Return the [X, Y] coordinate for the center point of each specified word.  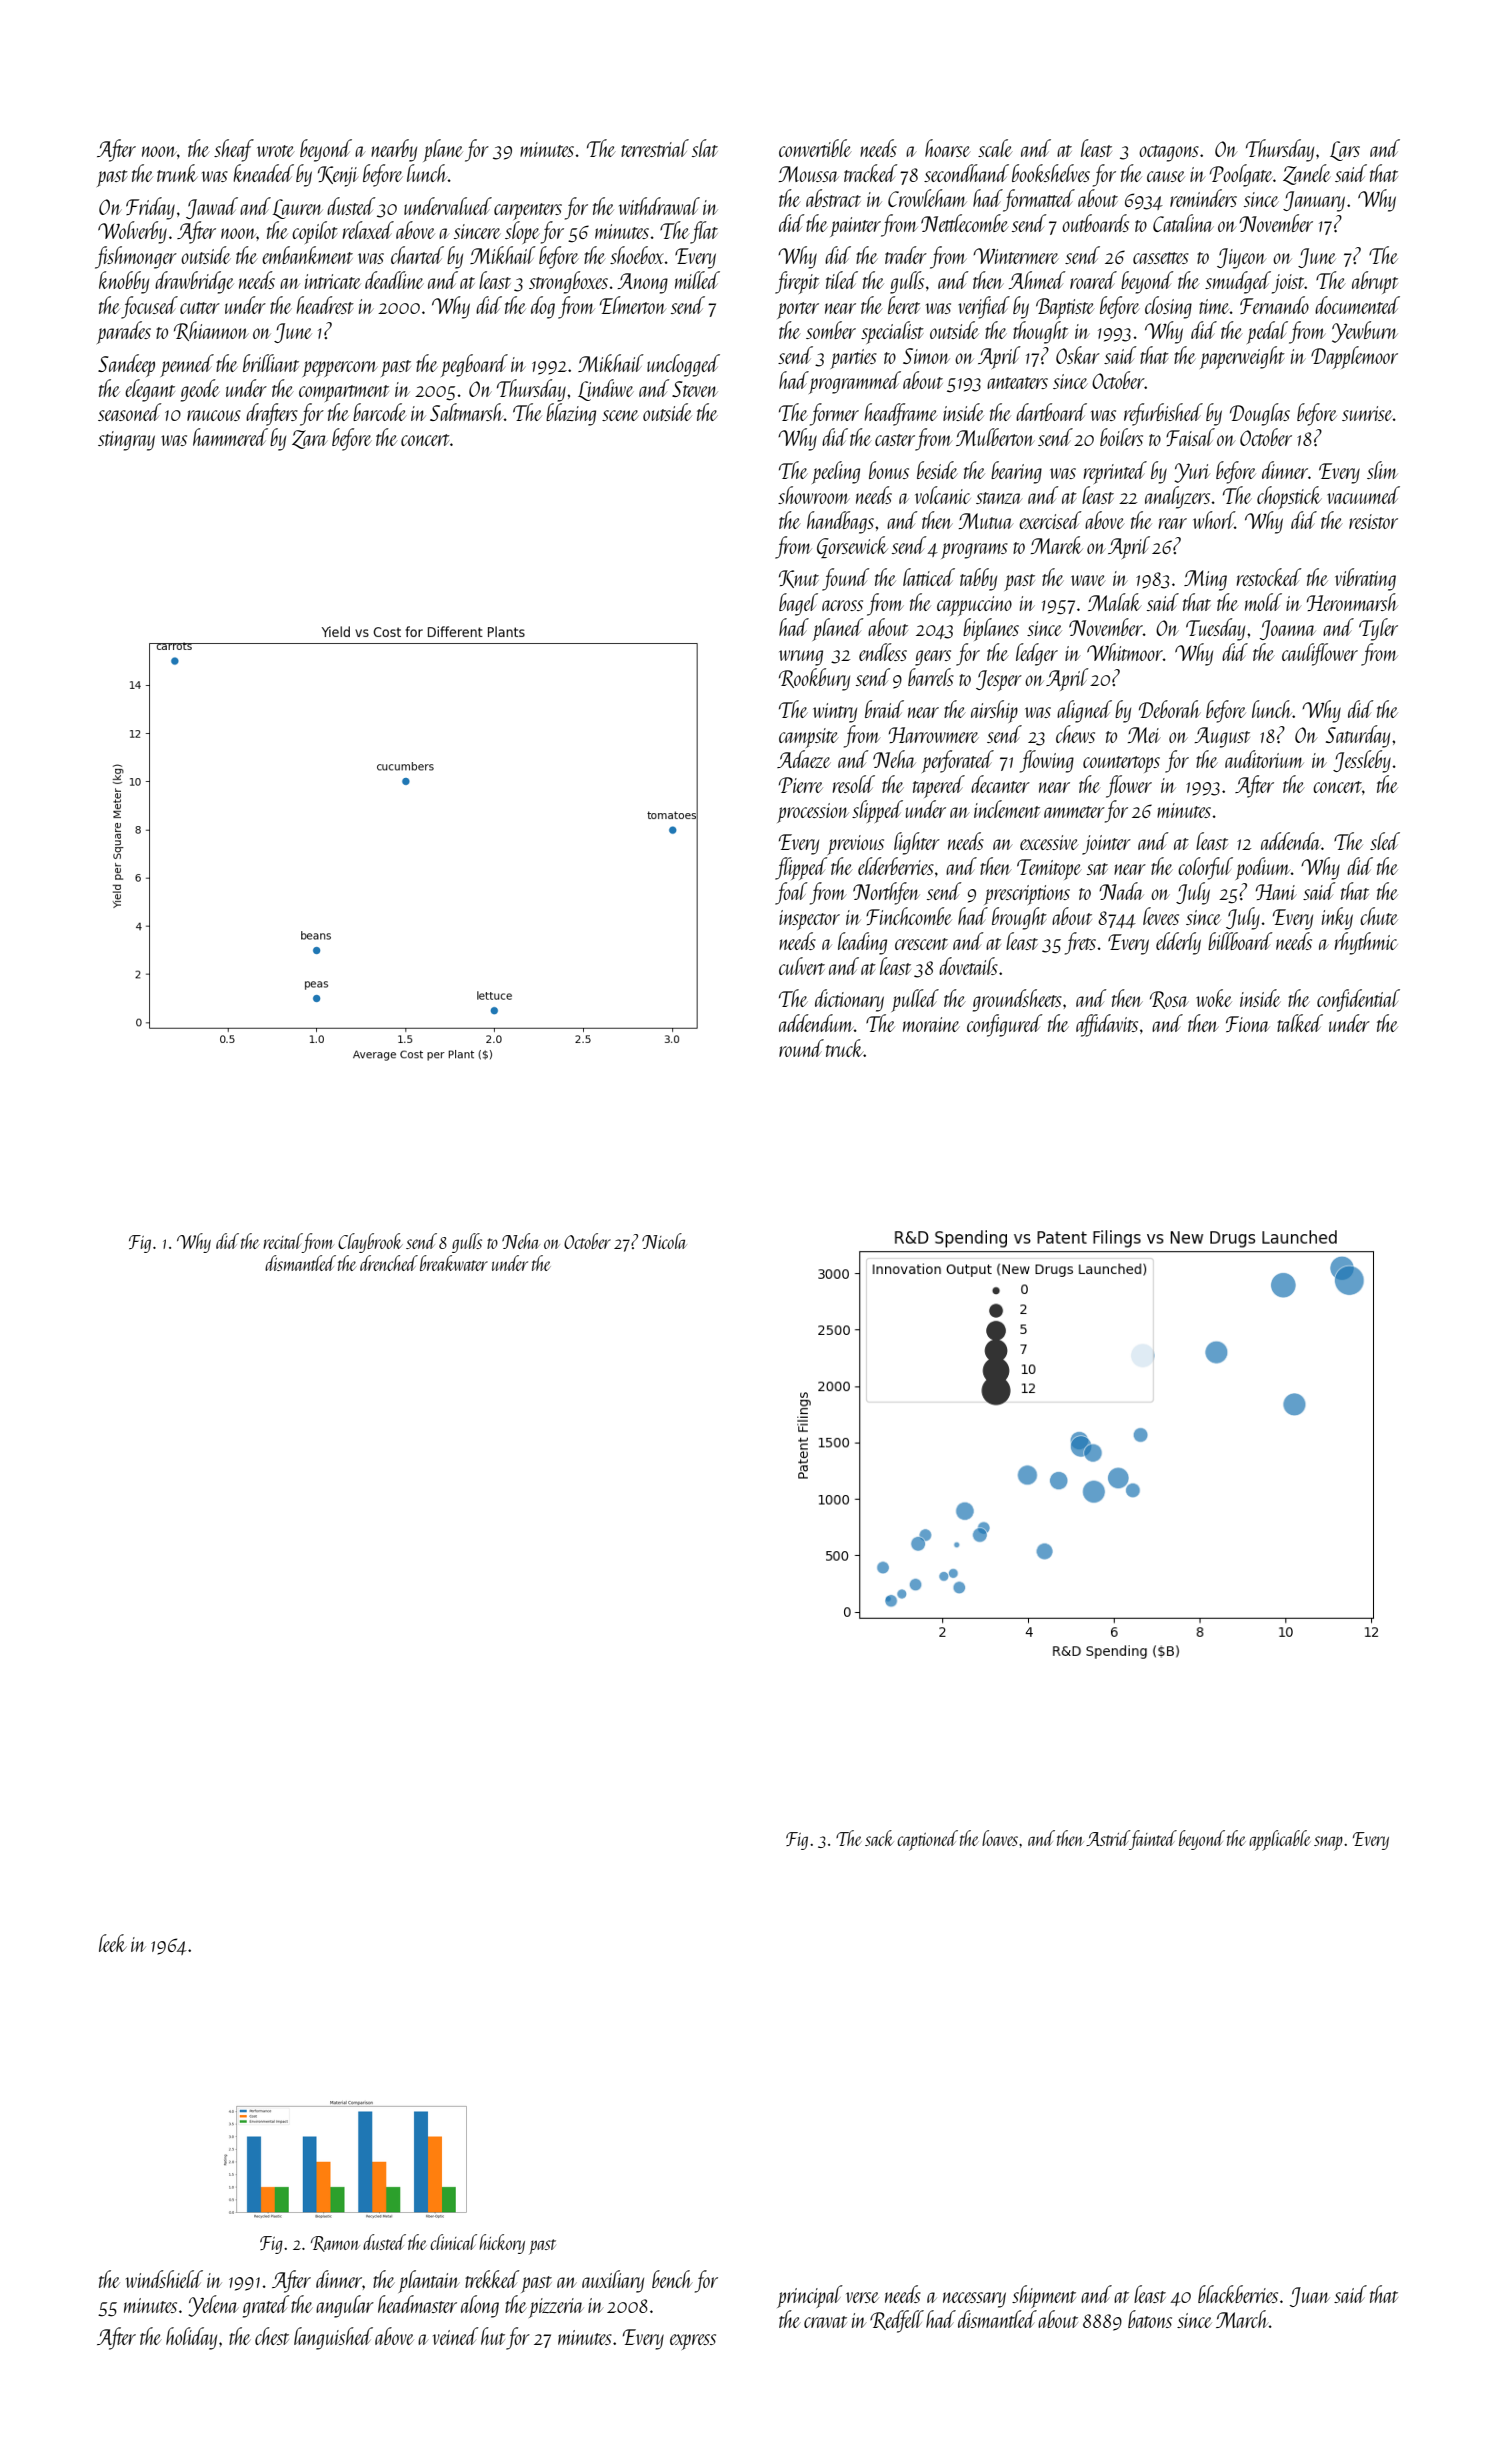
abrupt [1375, 282]
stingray [126, 441]
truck [845, 1048]
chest [272, 2336]
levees [1161, 916]
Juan [1310, 2297]
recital [282, 1241]
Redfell [897, 2321]
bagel [798, 604]
